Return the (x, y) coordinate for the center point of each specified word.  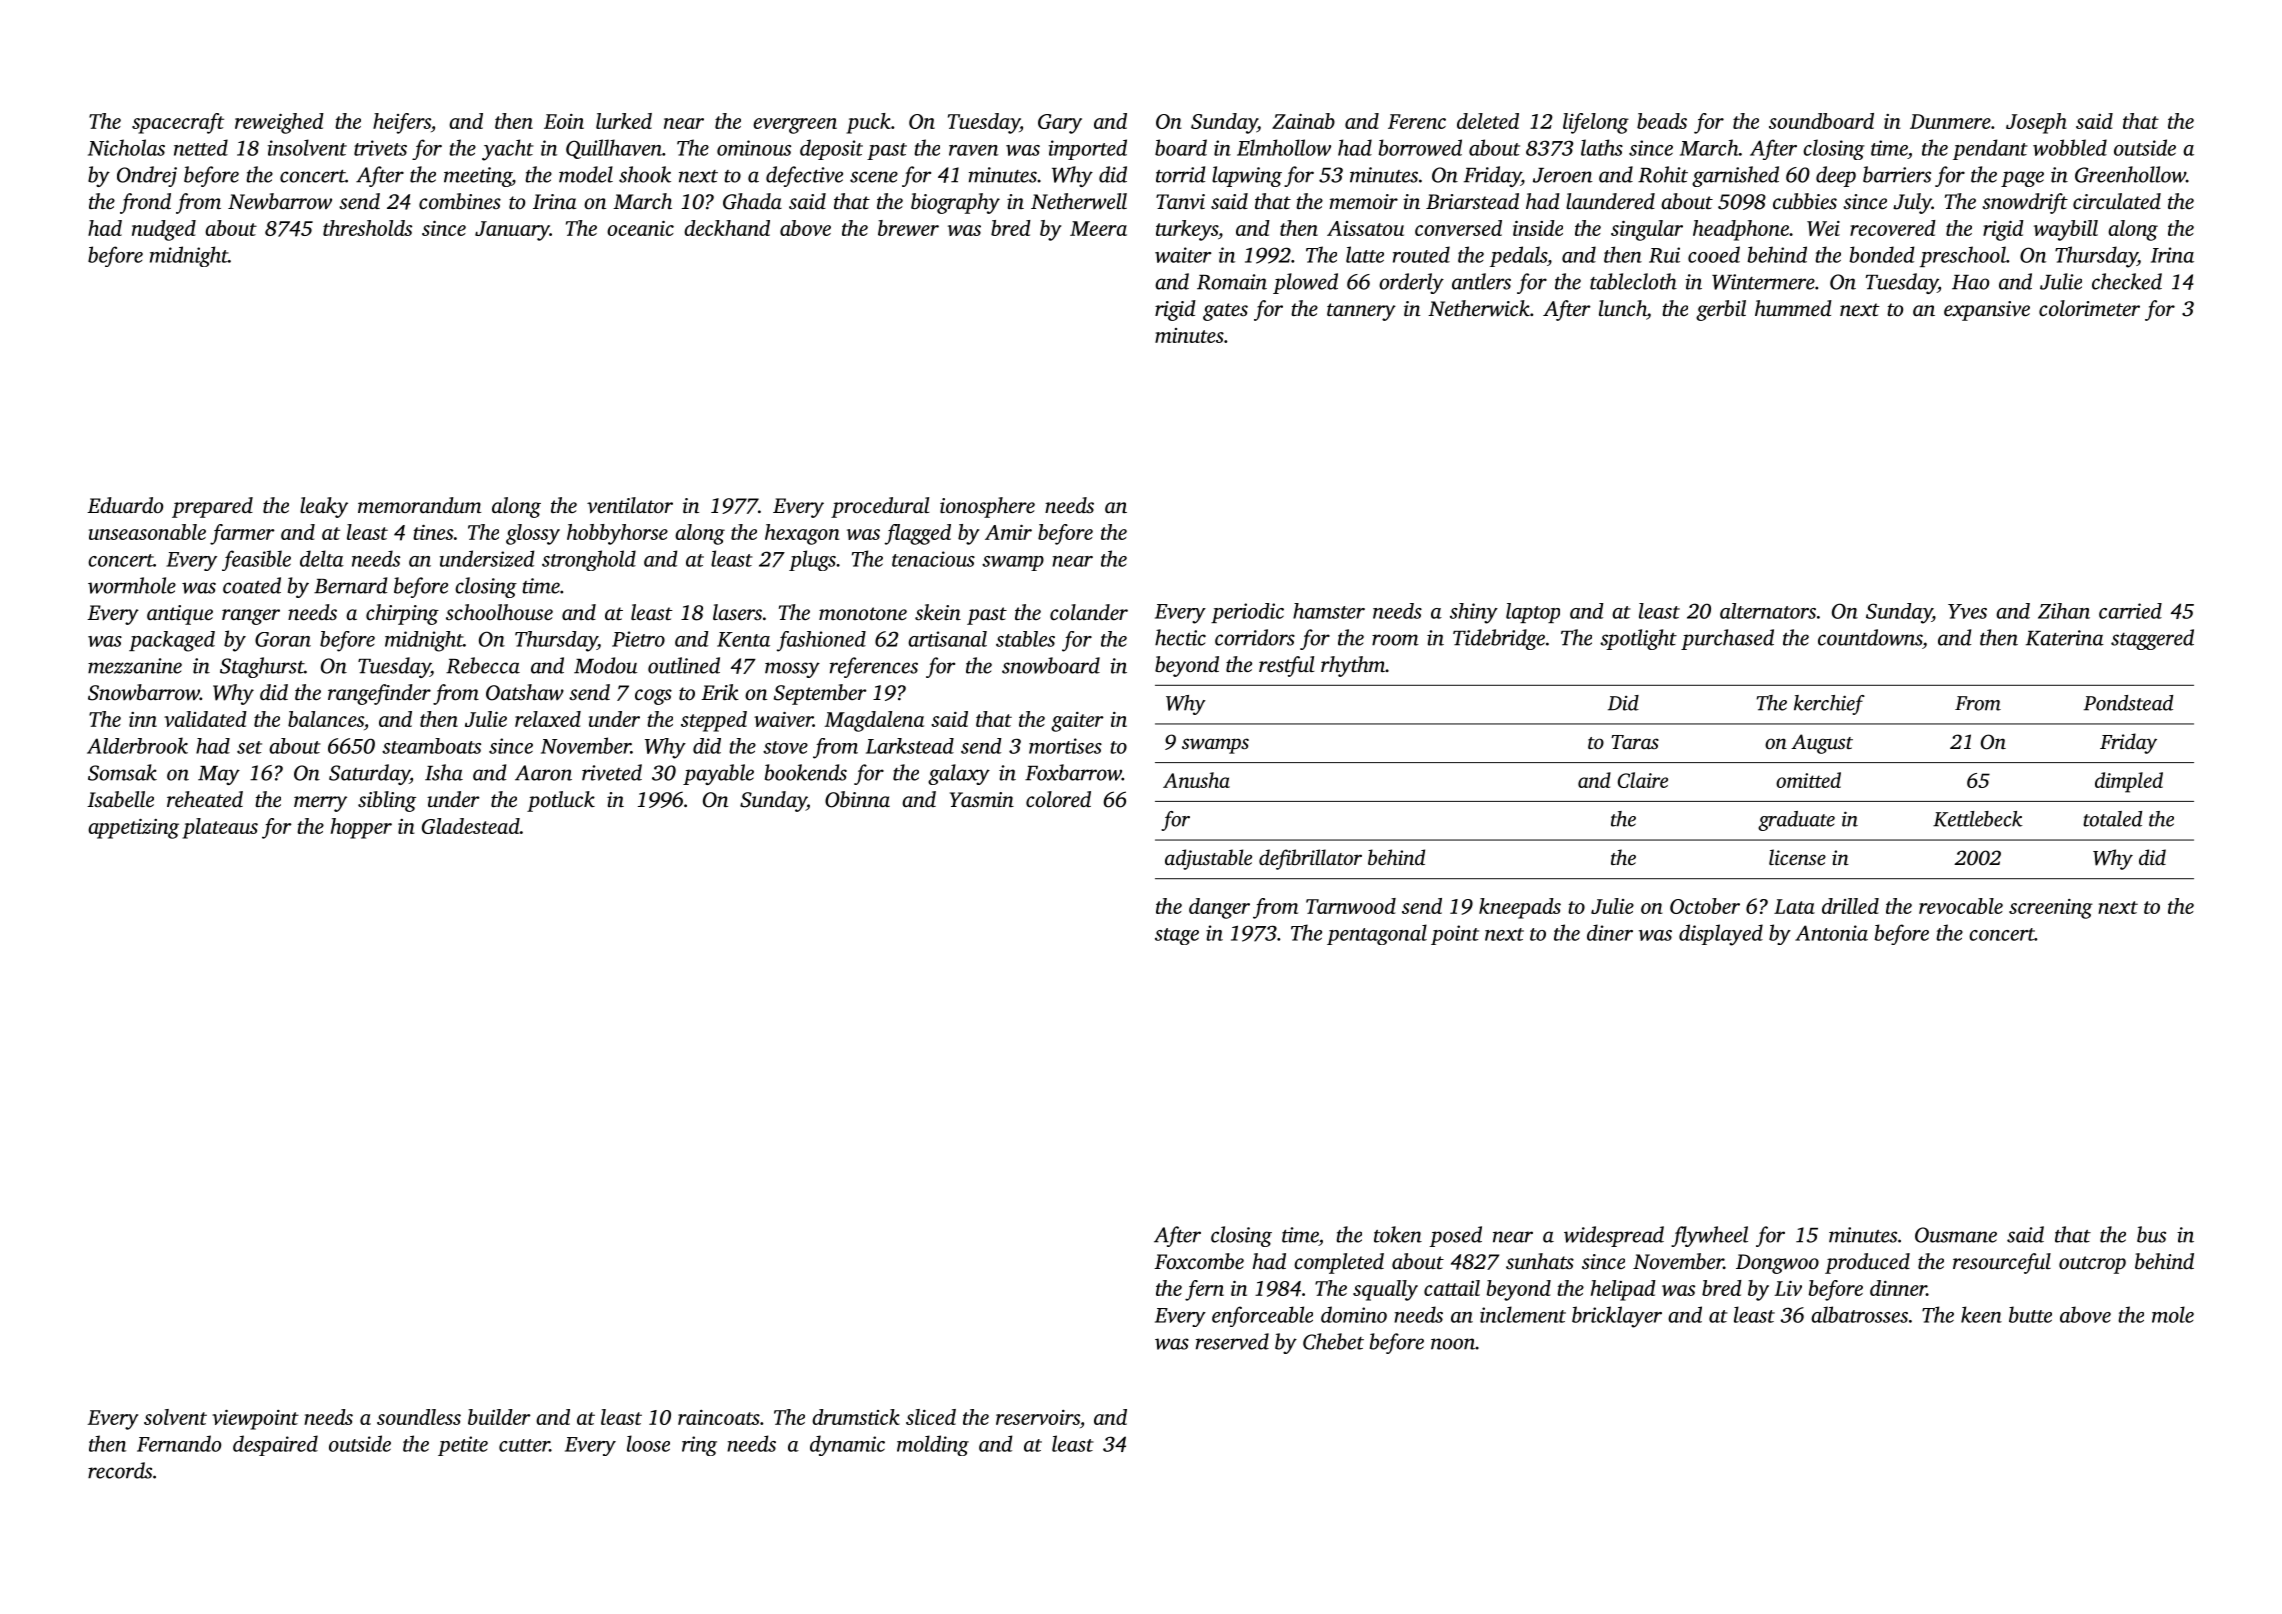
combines (460, 201)
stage (1177, 936)
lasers (737, 612)
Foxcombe (1199, 1261)
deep (1836, 176)
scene (874, 177)
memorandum (419, 505)
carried (2130, 611)
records (120, 1470)
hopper (361, 828)
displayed (1721, 935)
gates (1225, 312)
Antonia (1831, 933)
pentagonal (1377, 934)
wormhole (132, 585)
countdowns (1870, 637)
